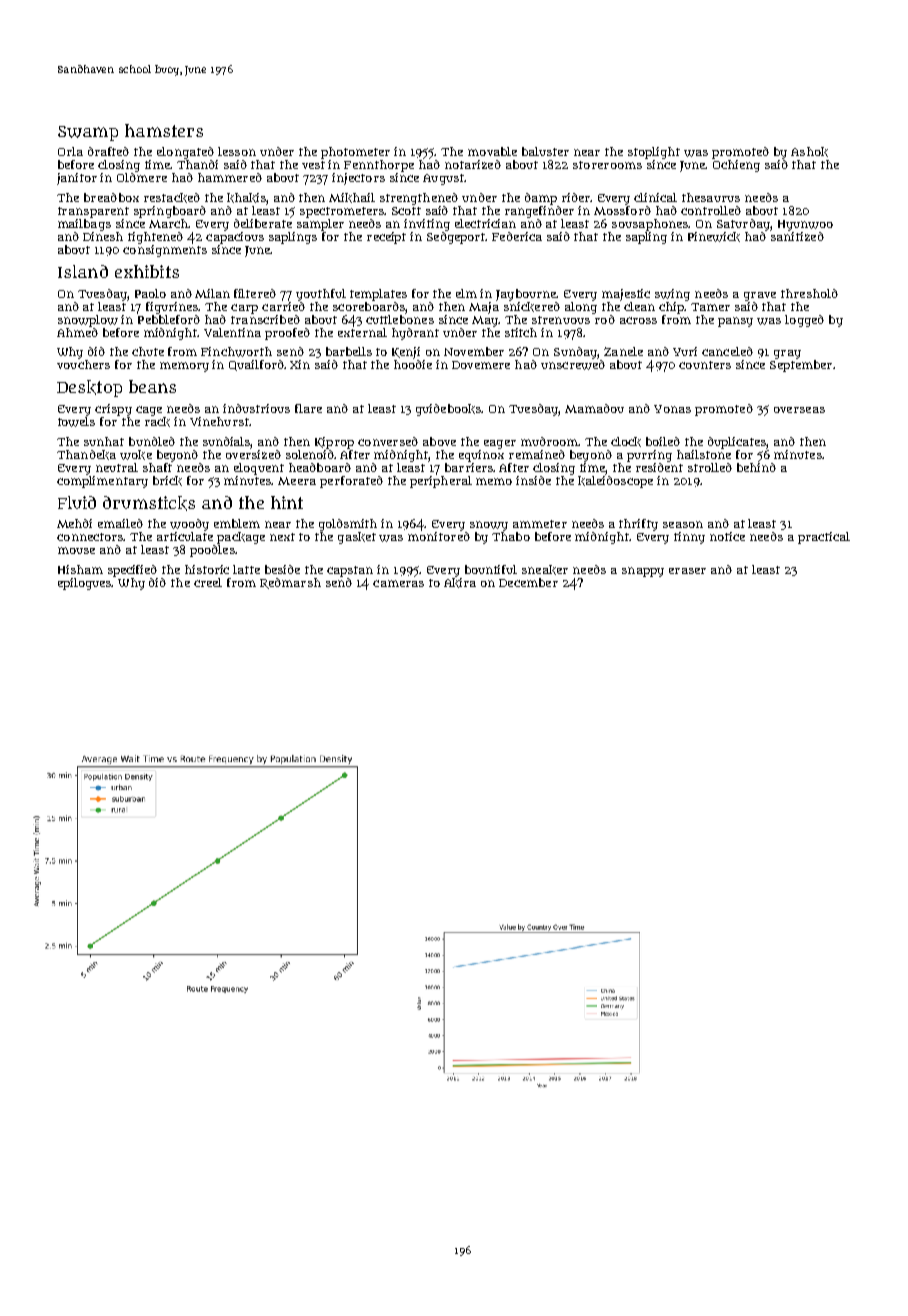 This document has height=1316, width=908. I want to click on notice, so click(727, 536).
